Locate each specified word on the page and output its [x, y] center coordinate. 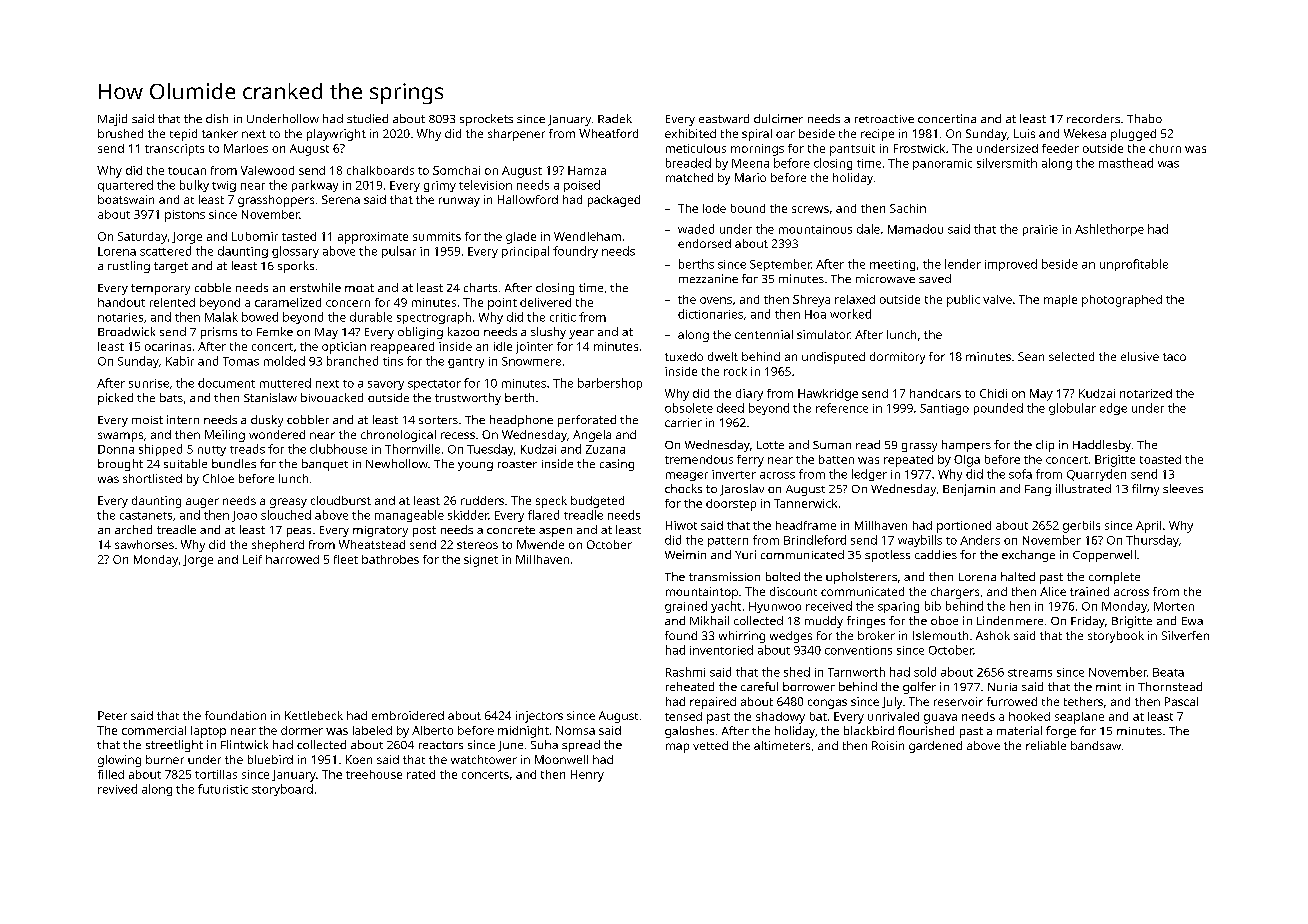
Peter [112, 715]
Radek [615, 118]
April [1148, 527]
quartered [125, 186]
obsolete [689, 408]
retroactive [884, 119]
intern [183, 419]
